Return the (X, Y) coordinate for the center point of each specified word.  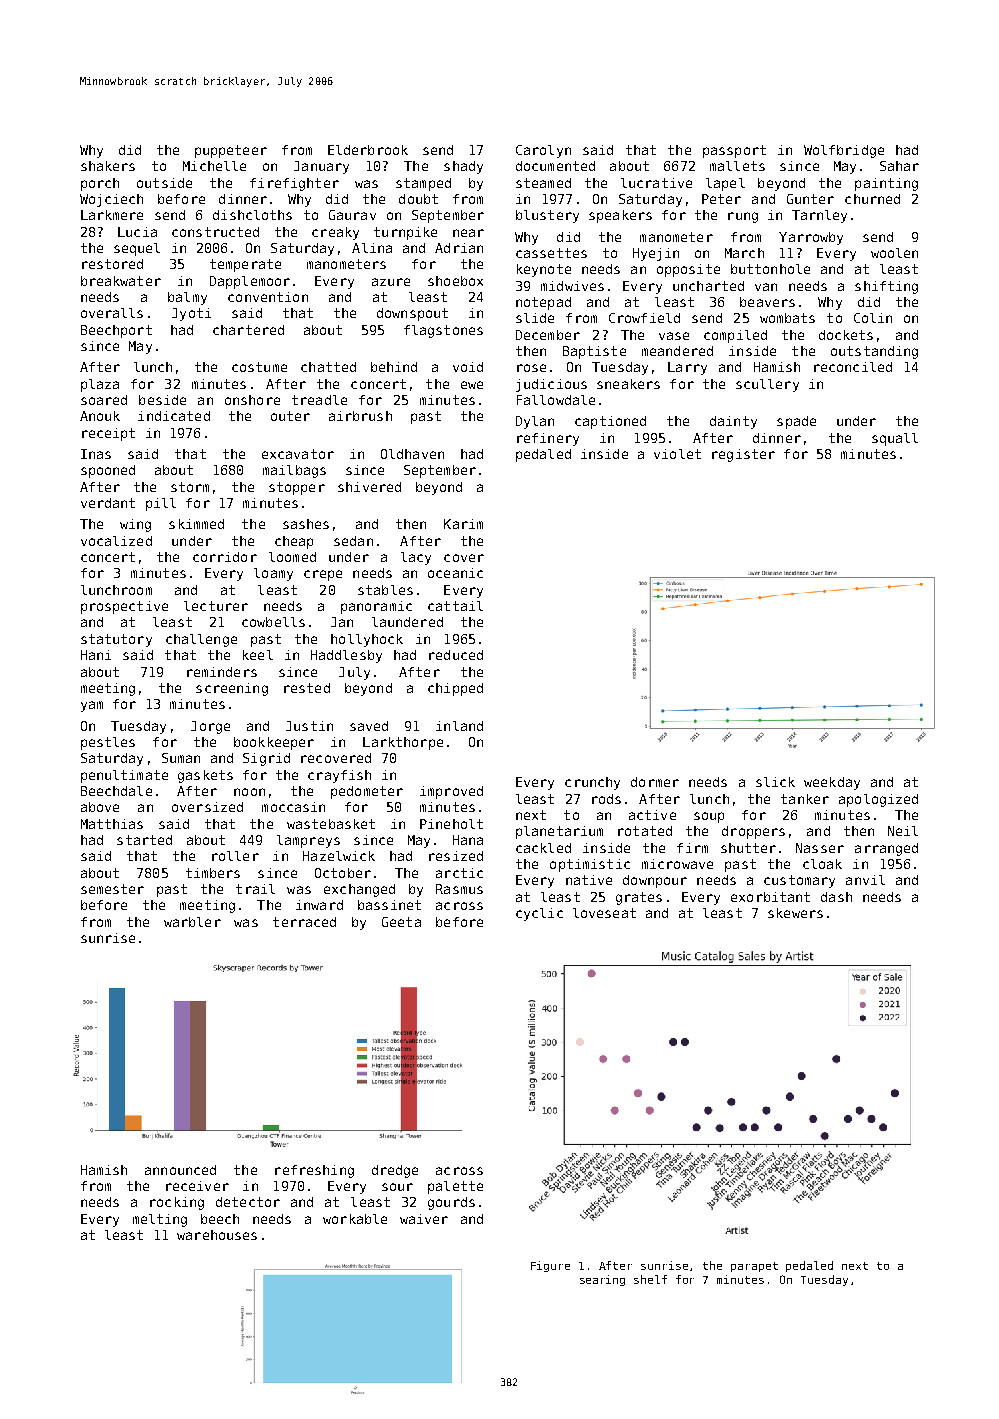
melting (160, 1220)
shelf (650, 1279)
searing (602, 1280)
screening (232, 689)
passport (734, 151)
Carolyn (543, 151)
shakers (108, 166)
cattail (455, 606)
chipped (455, 689)
